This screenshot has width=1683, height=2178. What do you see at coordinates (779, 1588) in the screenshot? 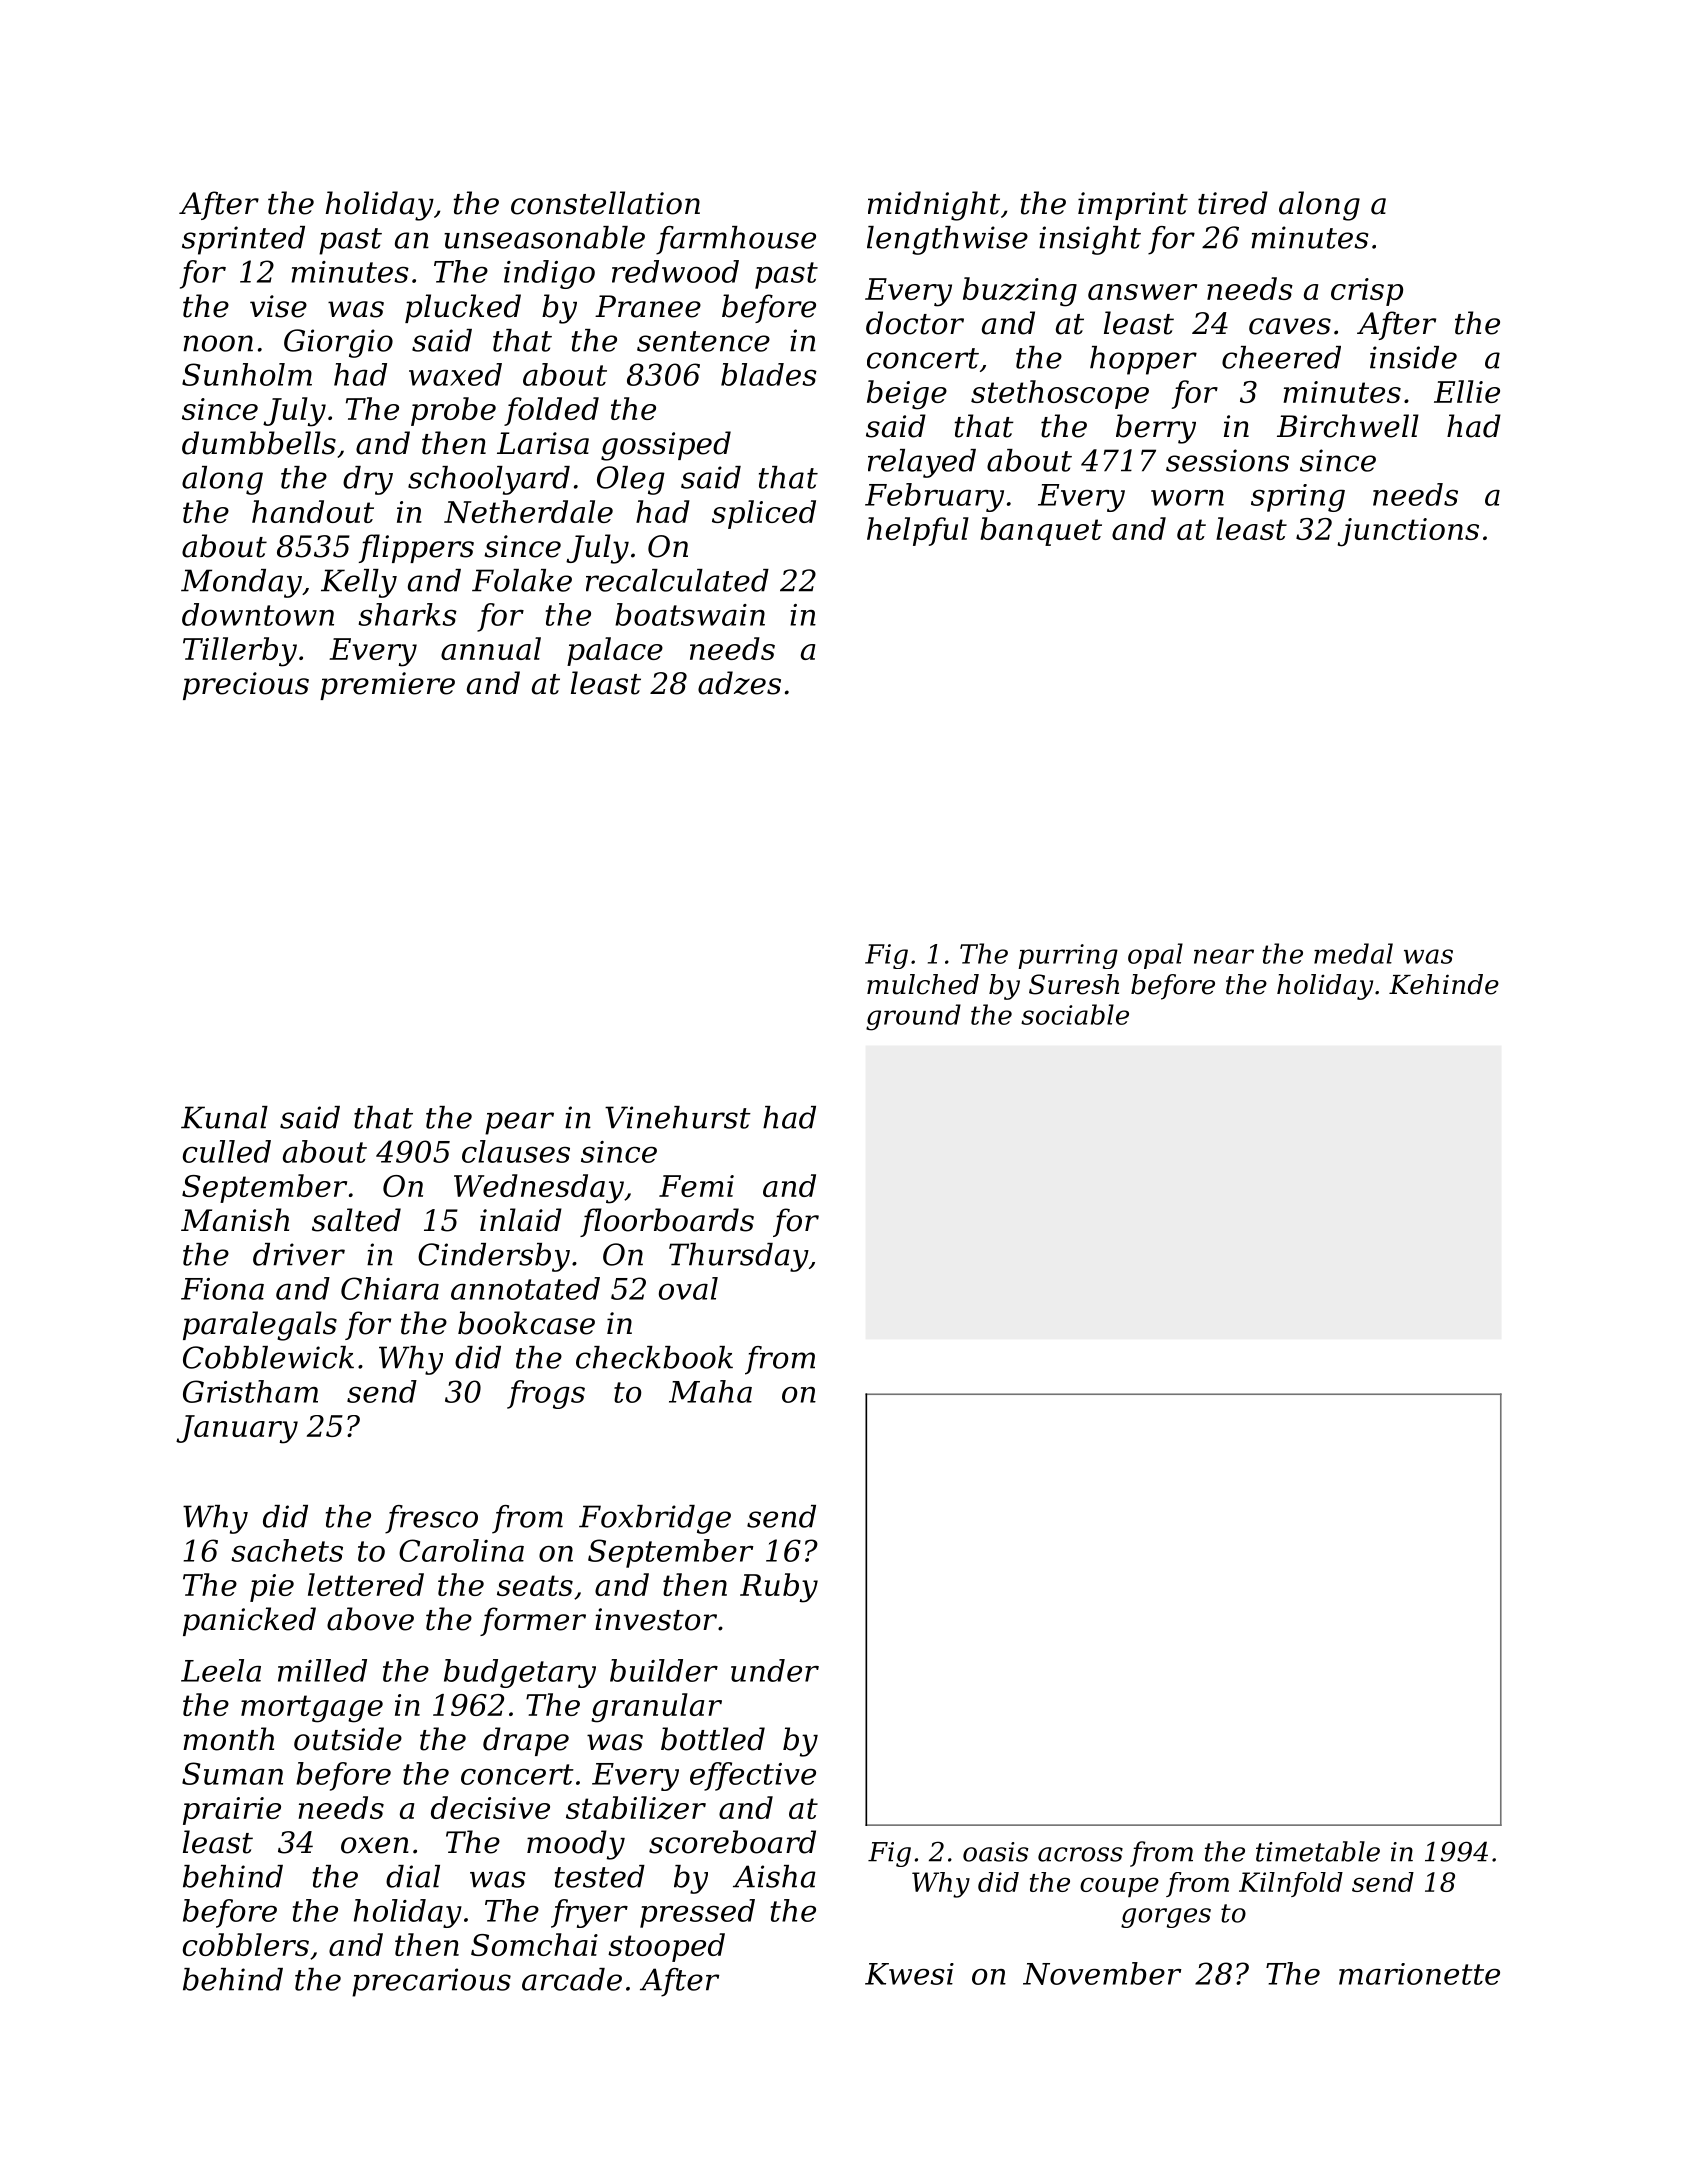
I see `Ruby` at bounding box center [779, 1588].
